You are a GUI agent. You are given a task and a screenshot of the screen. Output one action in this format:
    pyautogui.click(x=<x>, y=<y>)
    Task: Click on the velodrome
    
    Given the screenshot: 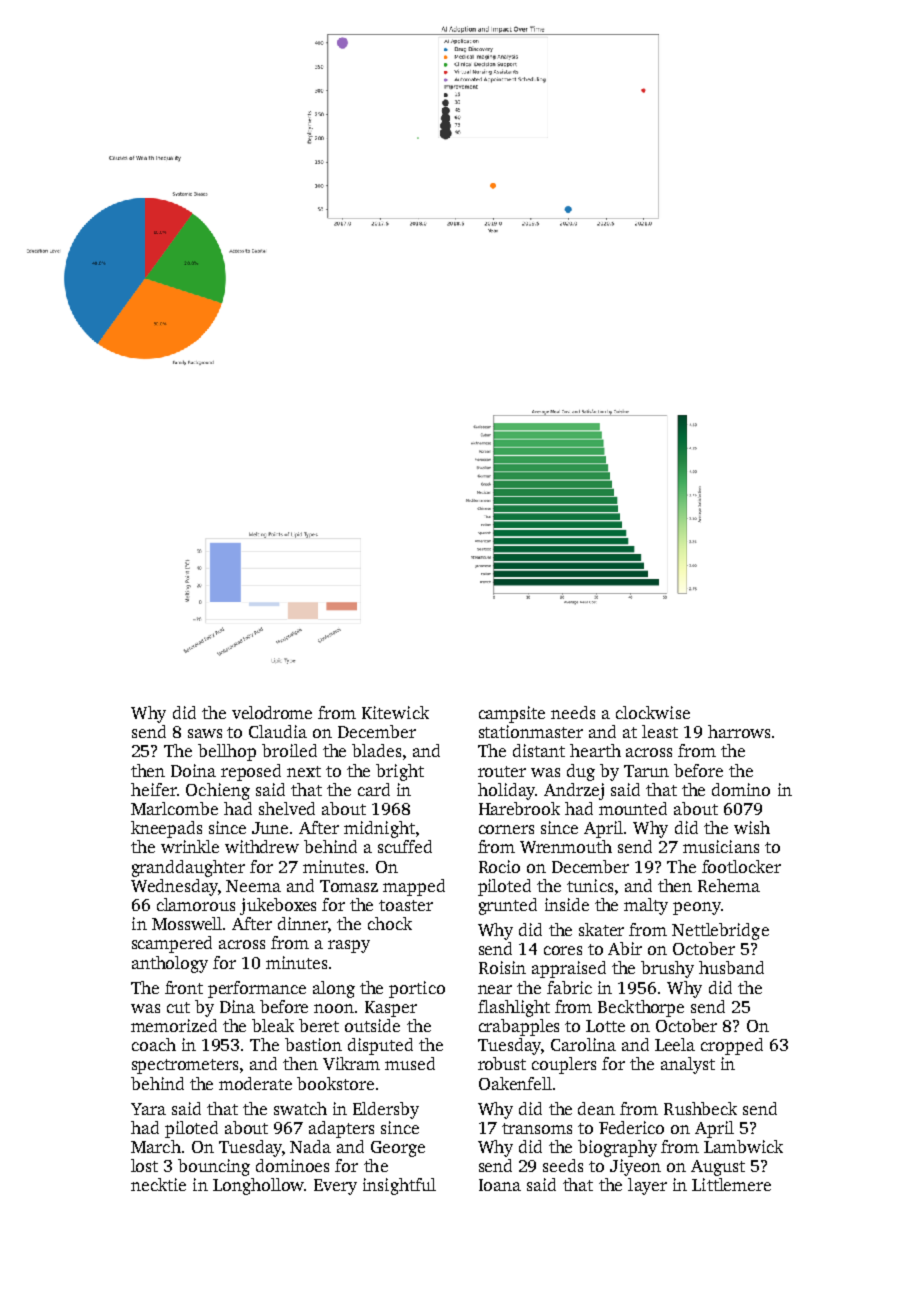 What is the action you would take?
    pyautogui.click(x=272, y=712)
